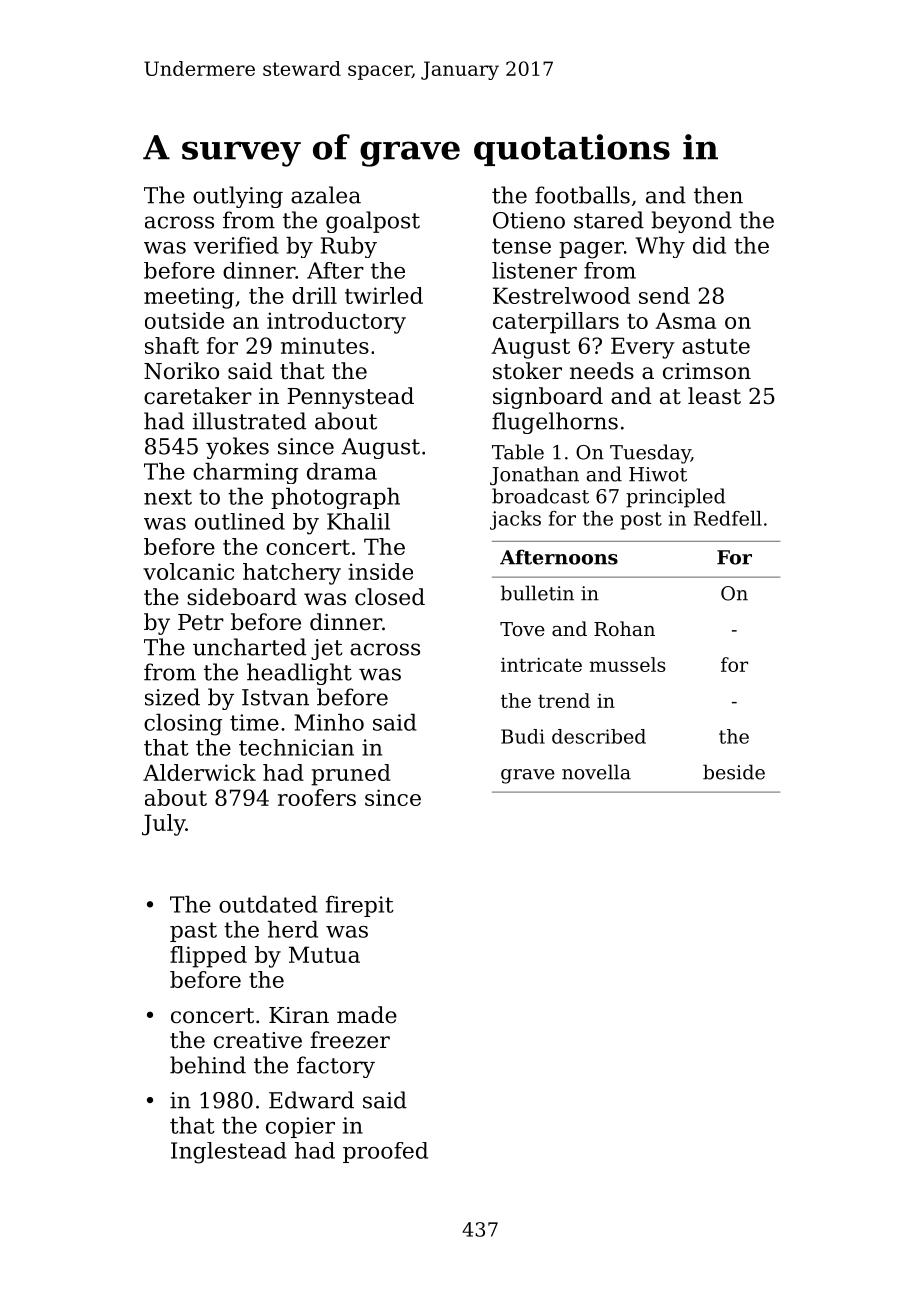 The image size is (924, 1311). I want to click on beside, so click(734, 772).
